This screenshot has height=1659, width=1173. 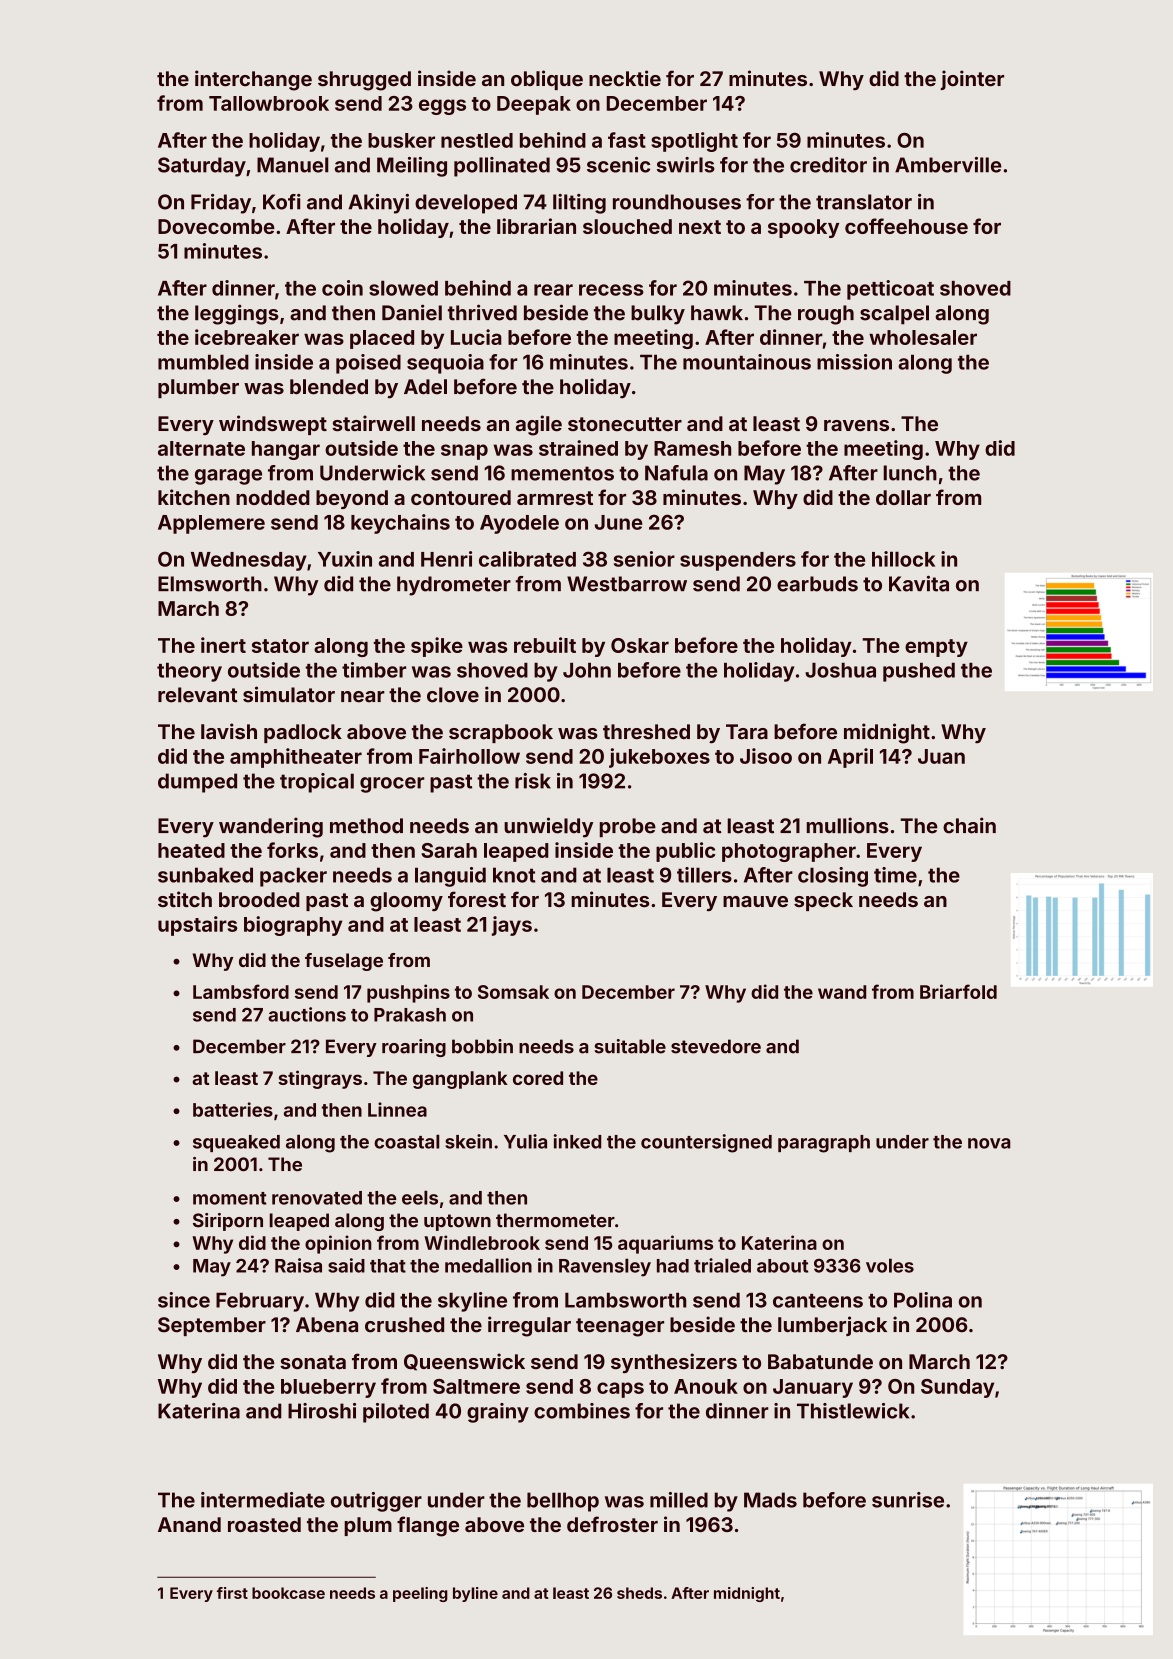 I want to click on shrugged, so click(x=364, y=81).
